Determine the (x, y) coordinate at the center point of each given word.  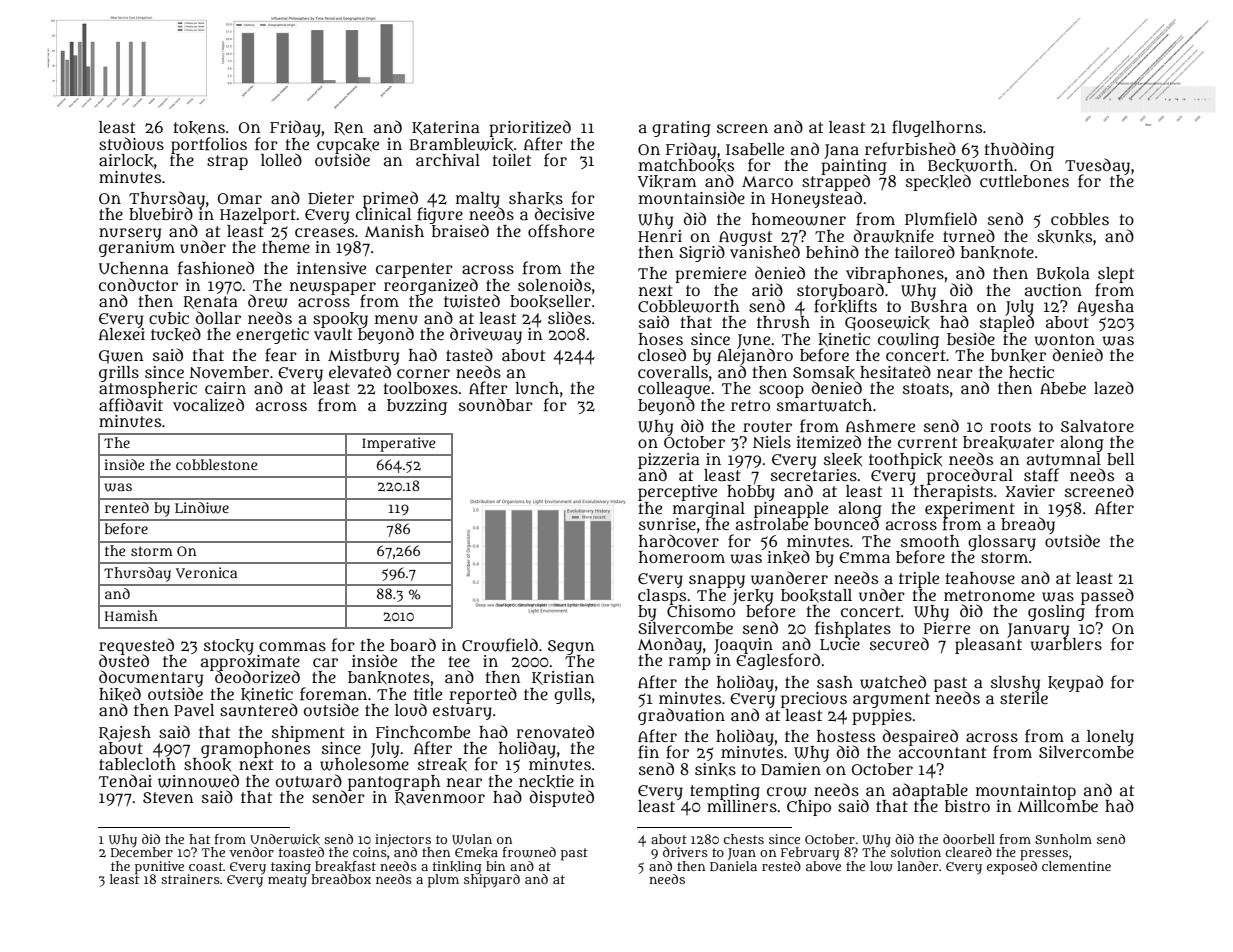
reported (483, 695)
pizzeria (669, 460)
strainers (190, 879)
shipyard (492, 881)
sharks (536, 199)
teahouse (980, 578)
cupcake (348, 146)
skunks (1064, 236)
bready (1028, 525)
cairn (225, 388)
